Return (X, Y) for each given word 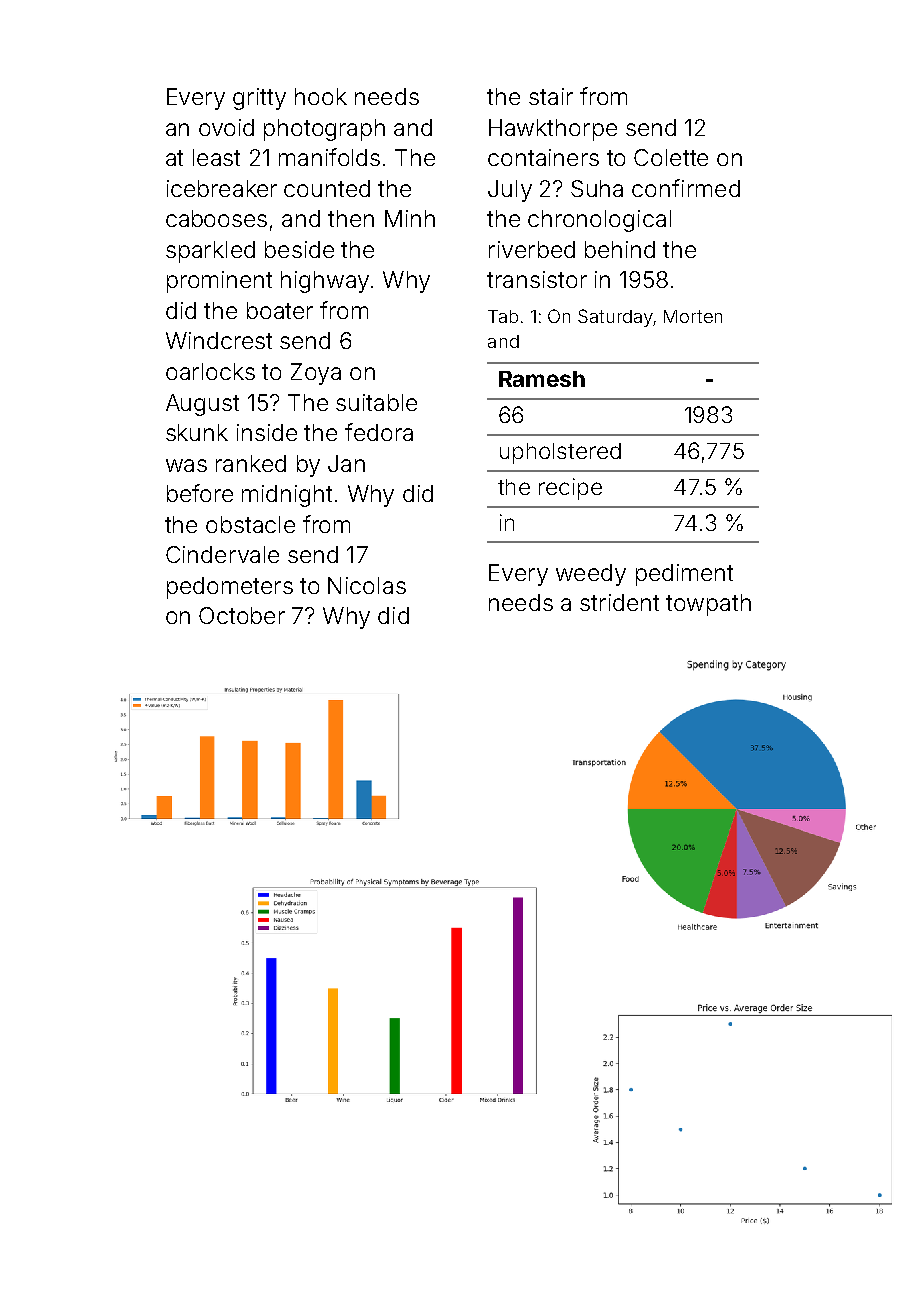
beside (299, 249)
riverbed (532, 249)
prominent (219, 282)
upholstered (560, 453)
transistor (537, 279)
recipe (570, 489)
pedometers (230, 588)
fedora (379, 432)
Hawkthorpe (553, 130)
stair (551, 96)
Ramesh (542, 379)
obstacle (250, 524)
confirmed (686, 188)
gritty (259, 99)
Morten (693, 316)
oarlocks (210, 371)
